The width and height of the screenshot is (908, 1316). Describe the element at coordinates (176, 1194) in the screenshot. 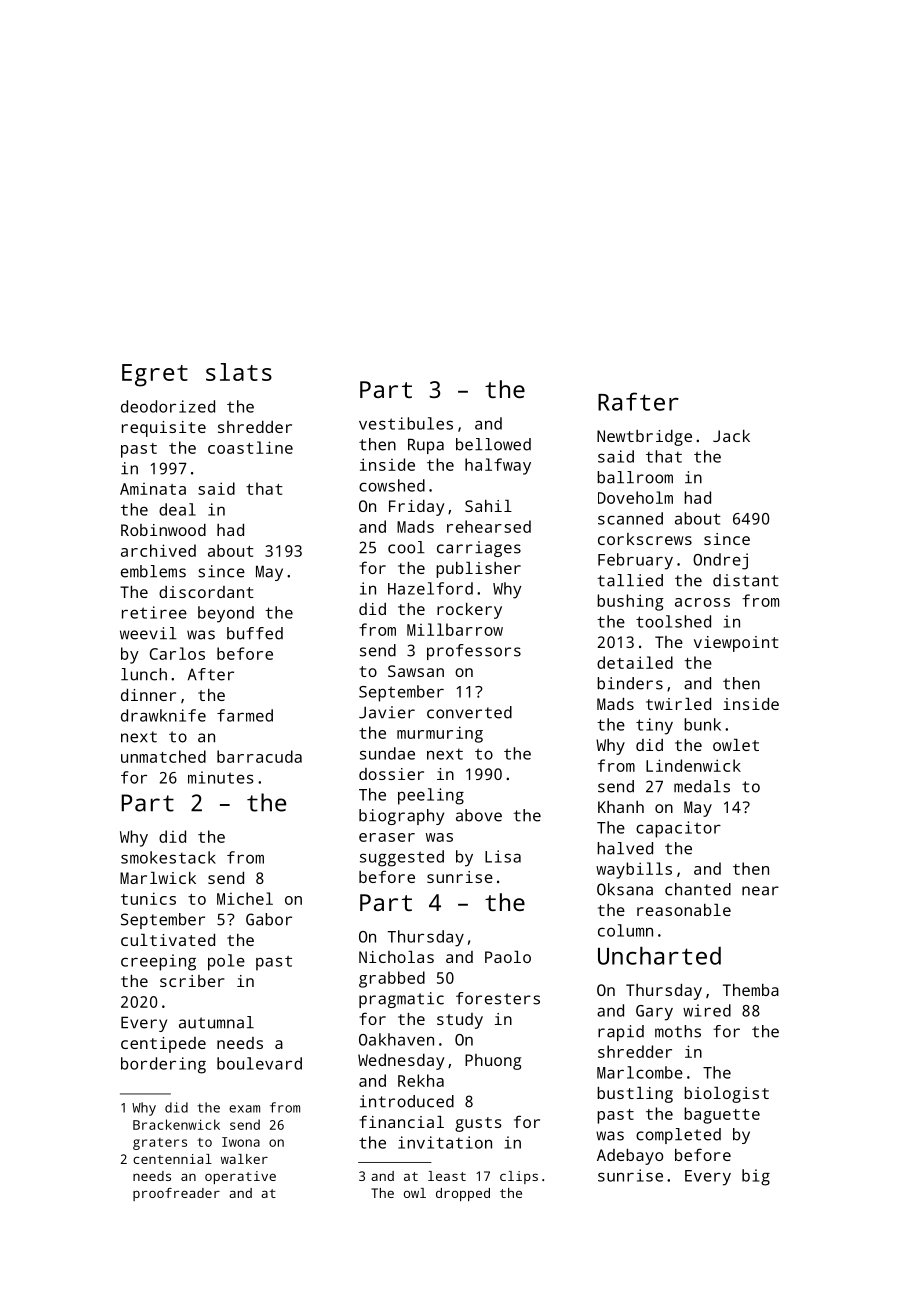

I see `proofreader` at that location.
